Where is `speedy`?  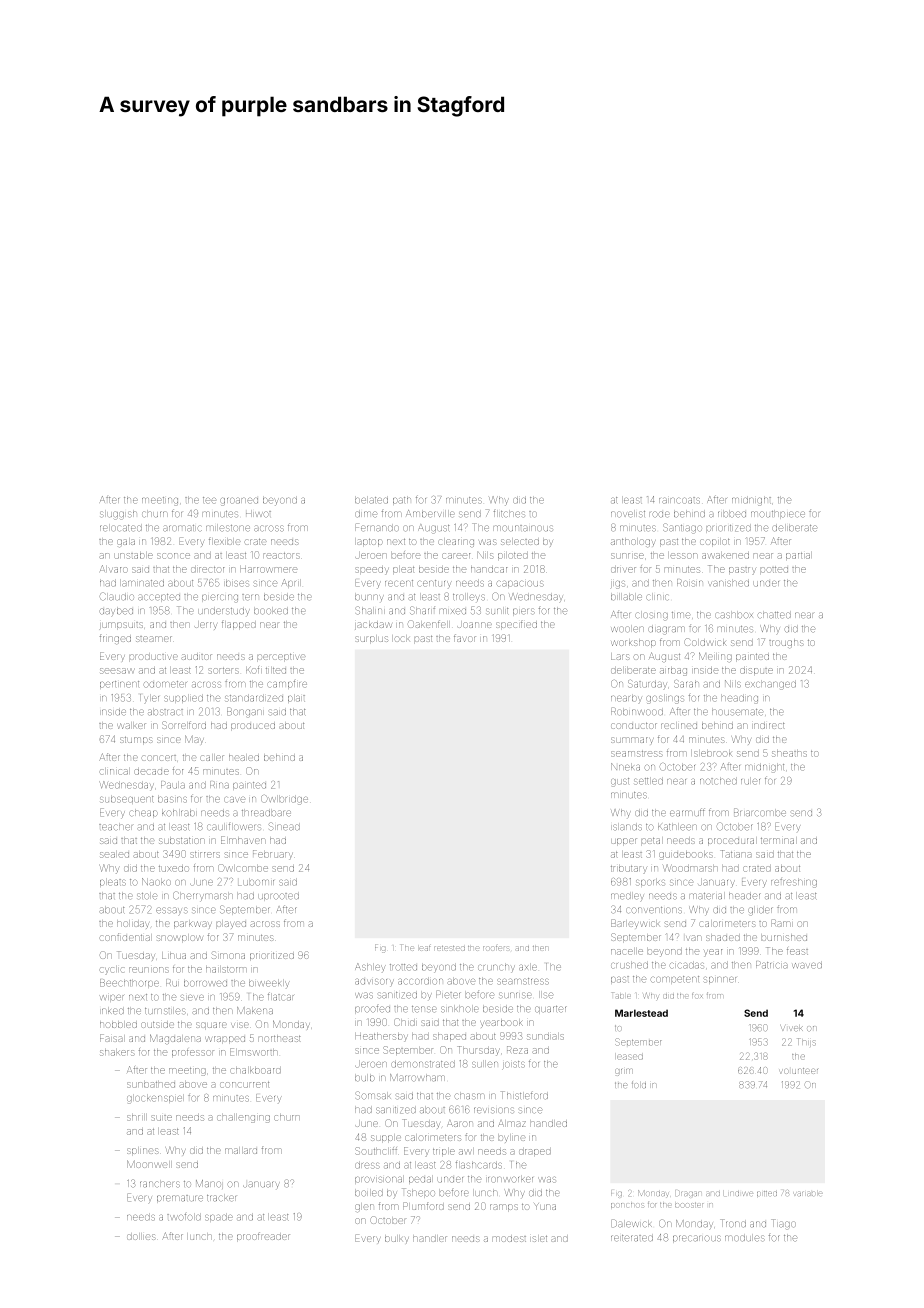 speedy is located at coordinates (372, 570).
